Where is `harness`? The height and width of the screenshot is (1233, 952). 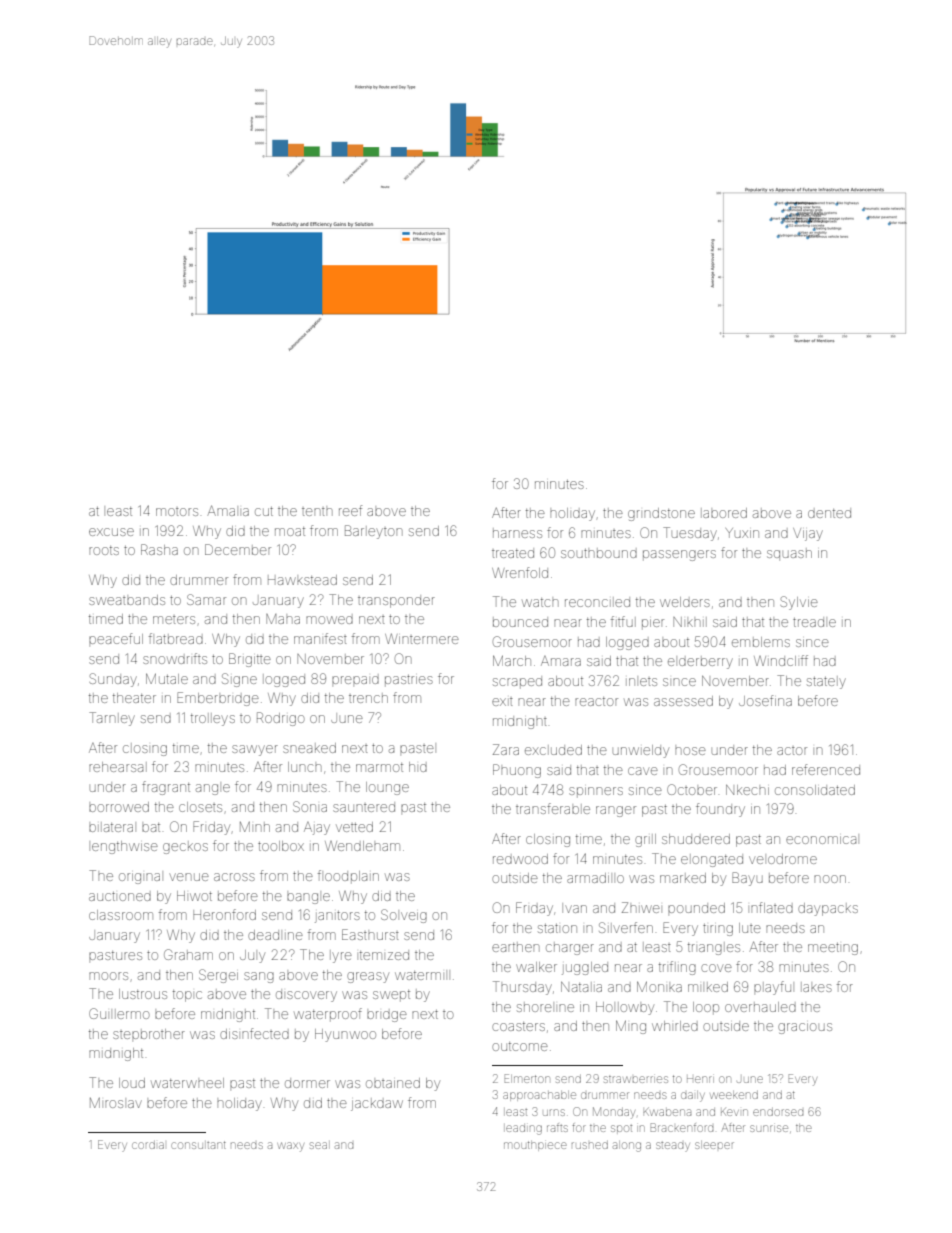
harness is located at coordinates (517, 533).
